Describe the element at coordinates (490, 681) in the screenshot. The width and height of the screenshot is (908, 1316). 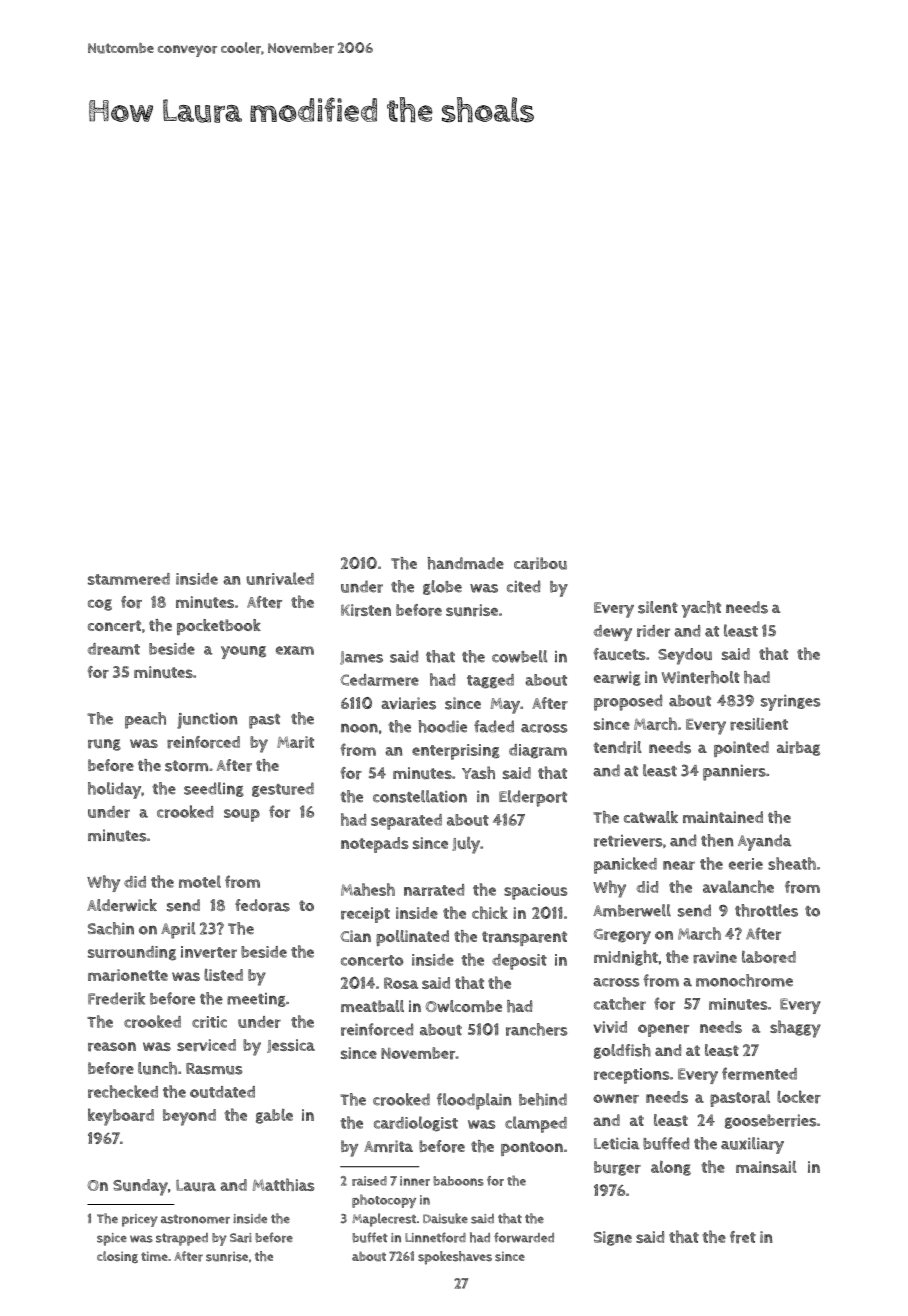
I see `tagged` at that location.
